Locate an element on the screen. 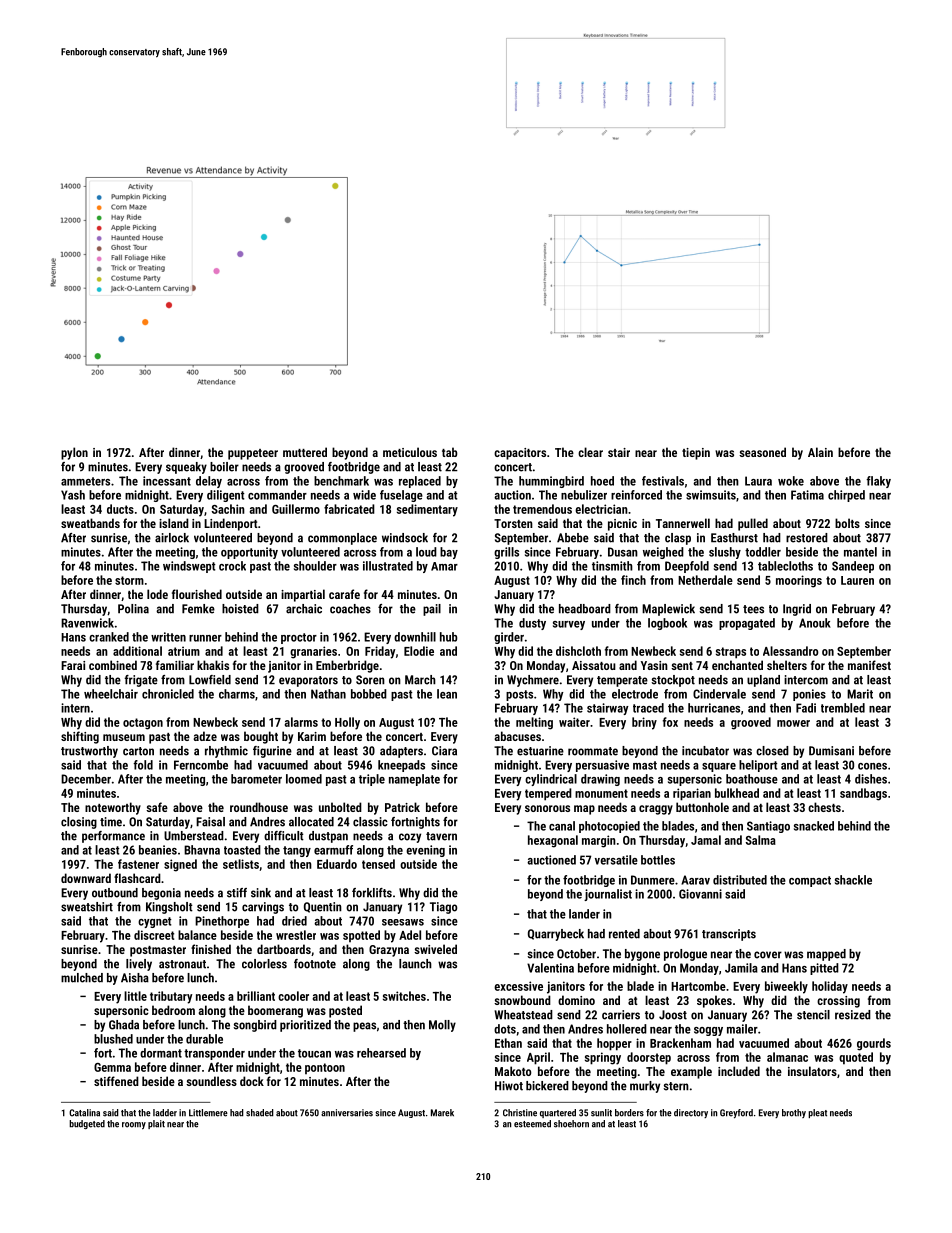  Farai is located at coordinates (73, 665).
